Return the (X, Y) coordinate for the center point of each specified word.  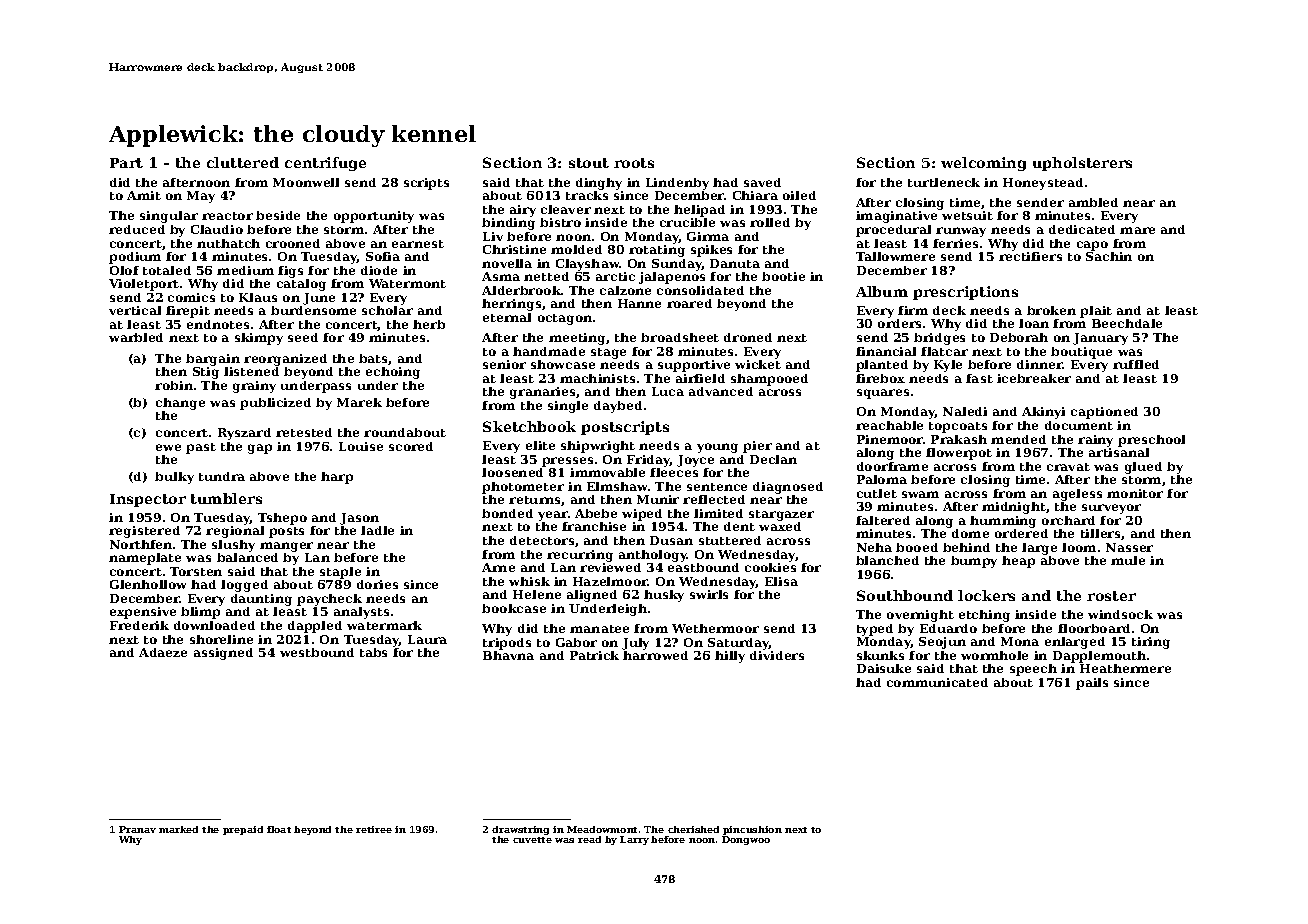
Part (126, 163)
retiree (374, 829)
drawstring (520, 830)
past (201, 448)
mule (1128, 560)
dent (739, 526)
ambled (1093, 202)
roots (634, 163)
